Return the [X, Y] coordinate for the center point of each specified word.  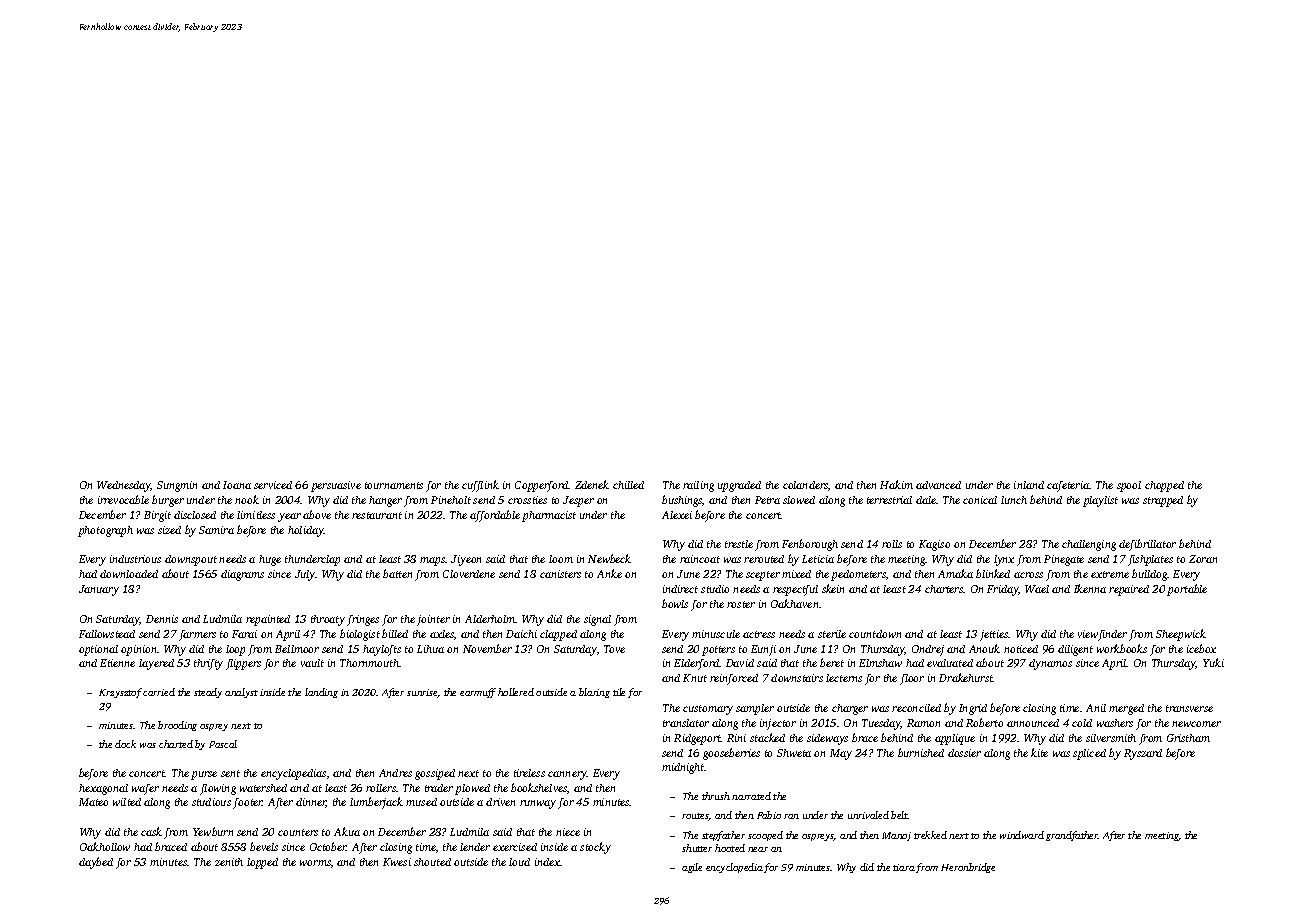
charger [850, 709]
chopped [1164, 486]
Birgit [157, 516]
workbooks [1122, 648]
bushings [682, 501]
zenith [229, 862]
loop [235, 650]
